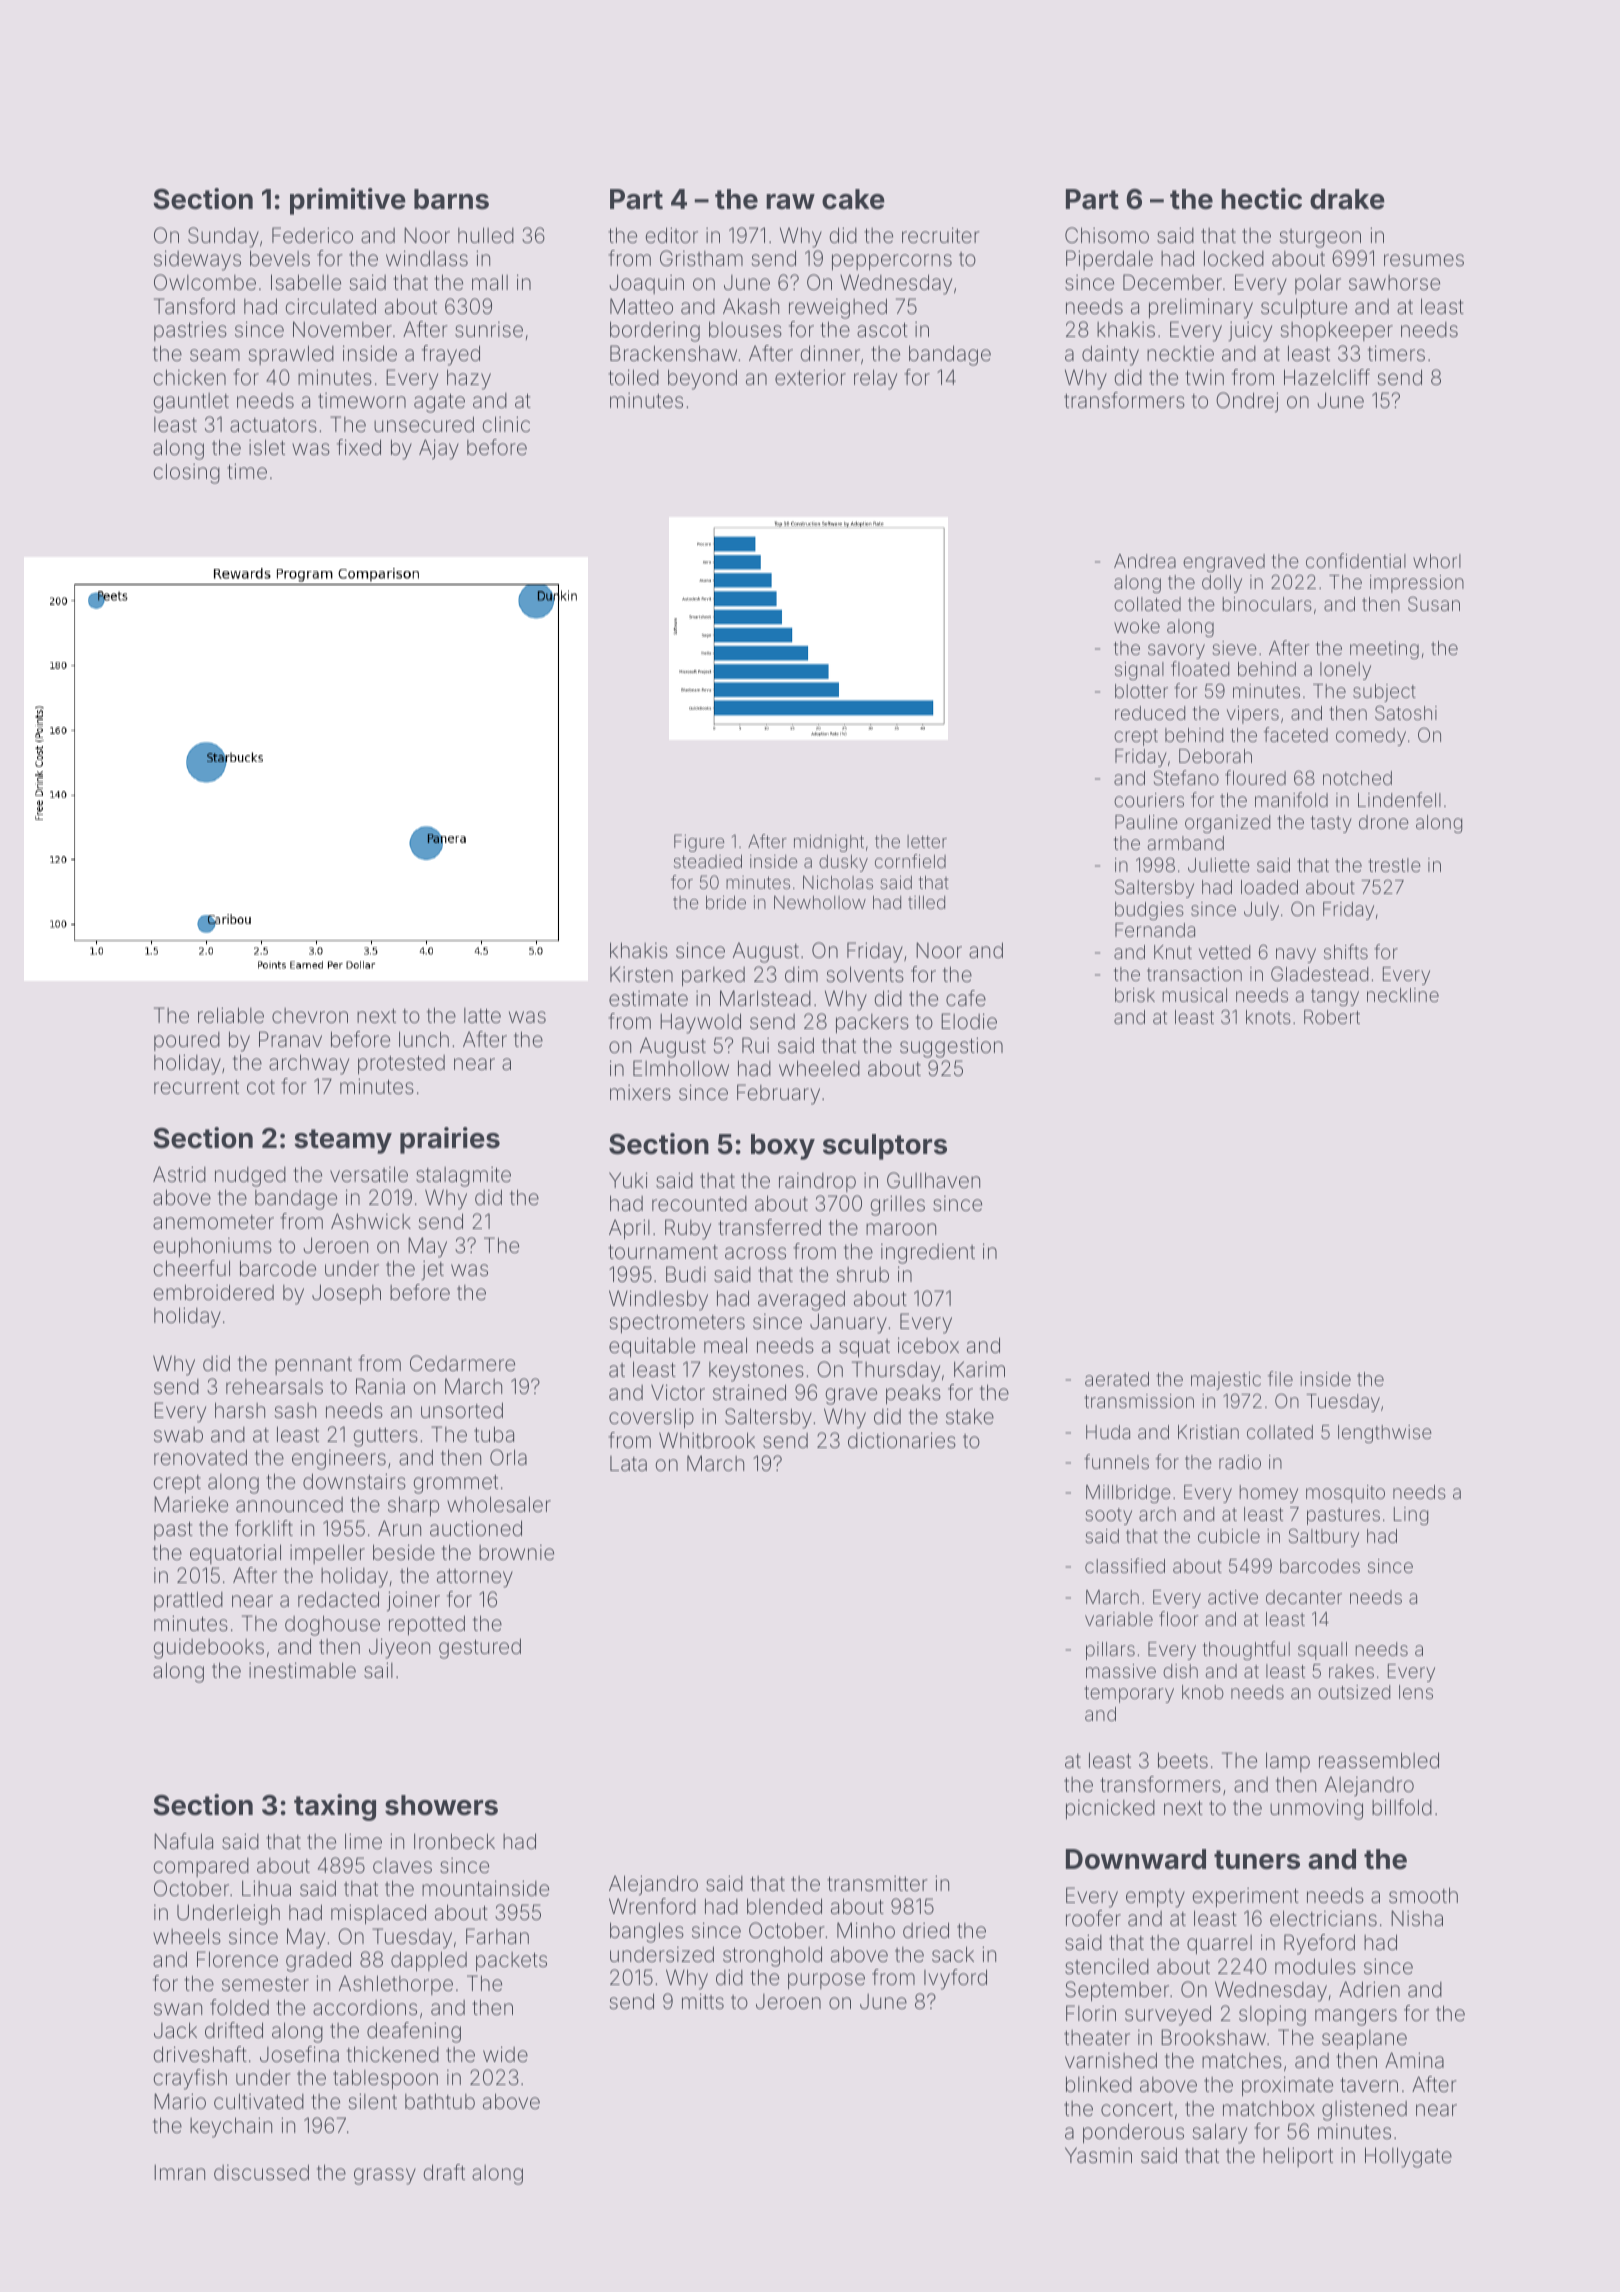 The image size is (1620, 2292). What do you see at coordinates (1406, 712) in the screenshot?
I see `Satoshi` at bounding box center [1406, 712].
